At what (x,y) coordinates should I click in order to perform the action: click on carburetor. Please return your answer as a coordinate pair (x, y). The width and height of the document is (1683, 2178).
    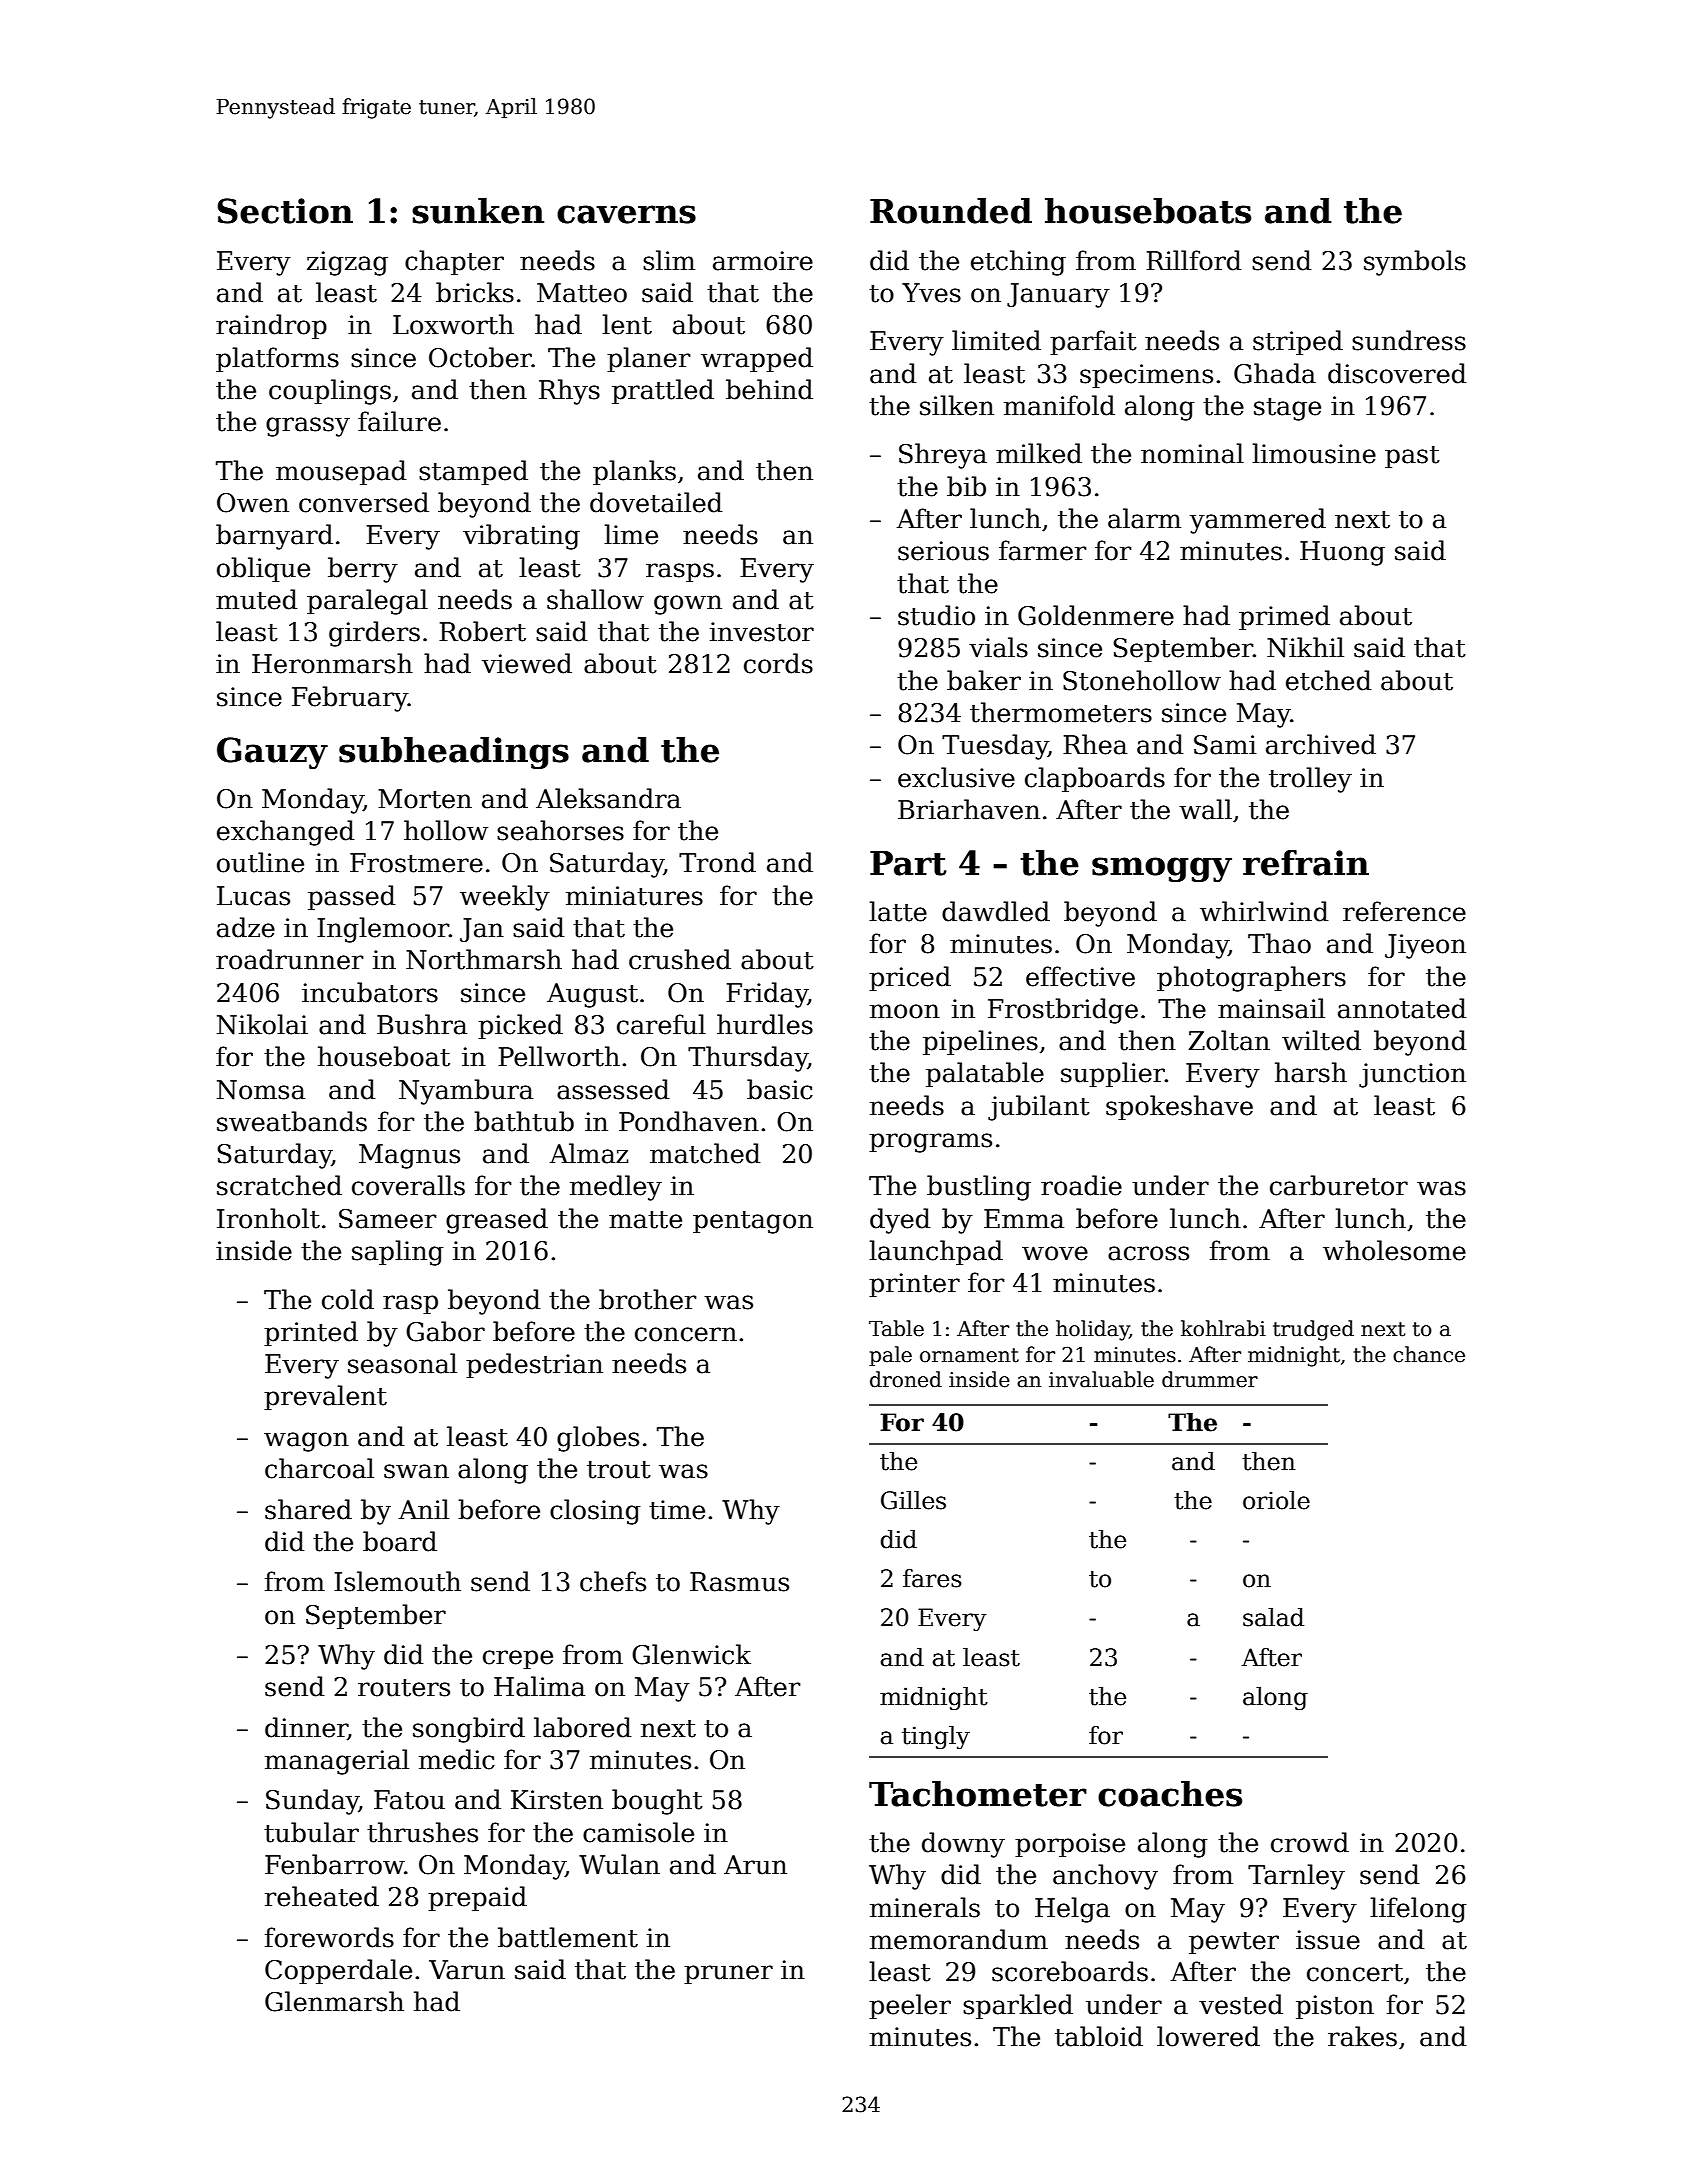
    Looking at the image, I should click on (1339, 1185).
